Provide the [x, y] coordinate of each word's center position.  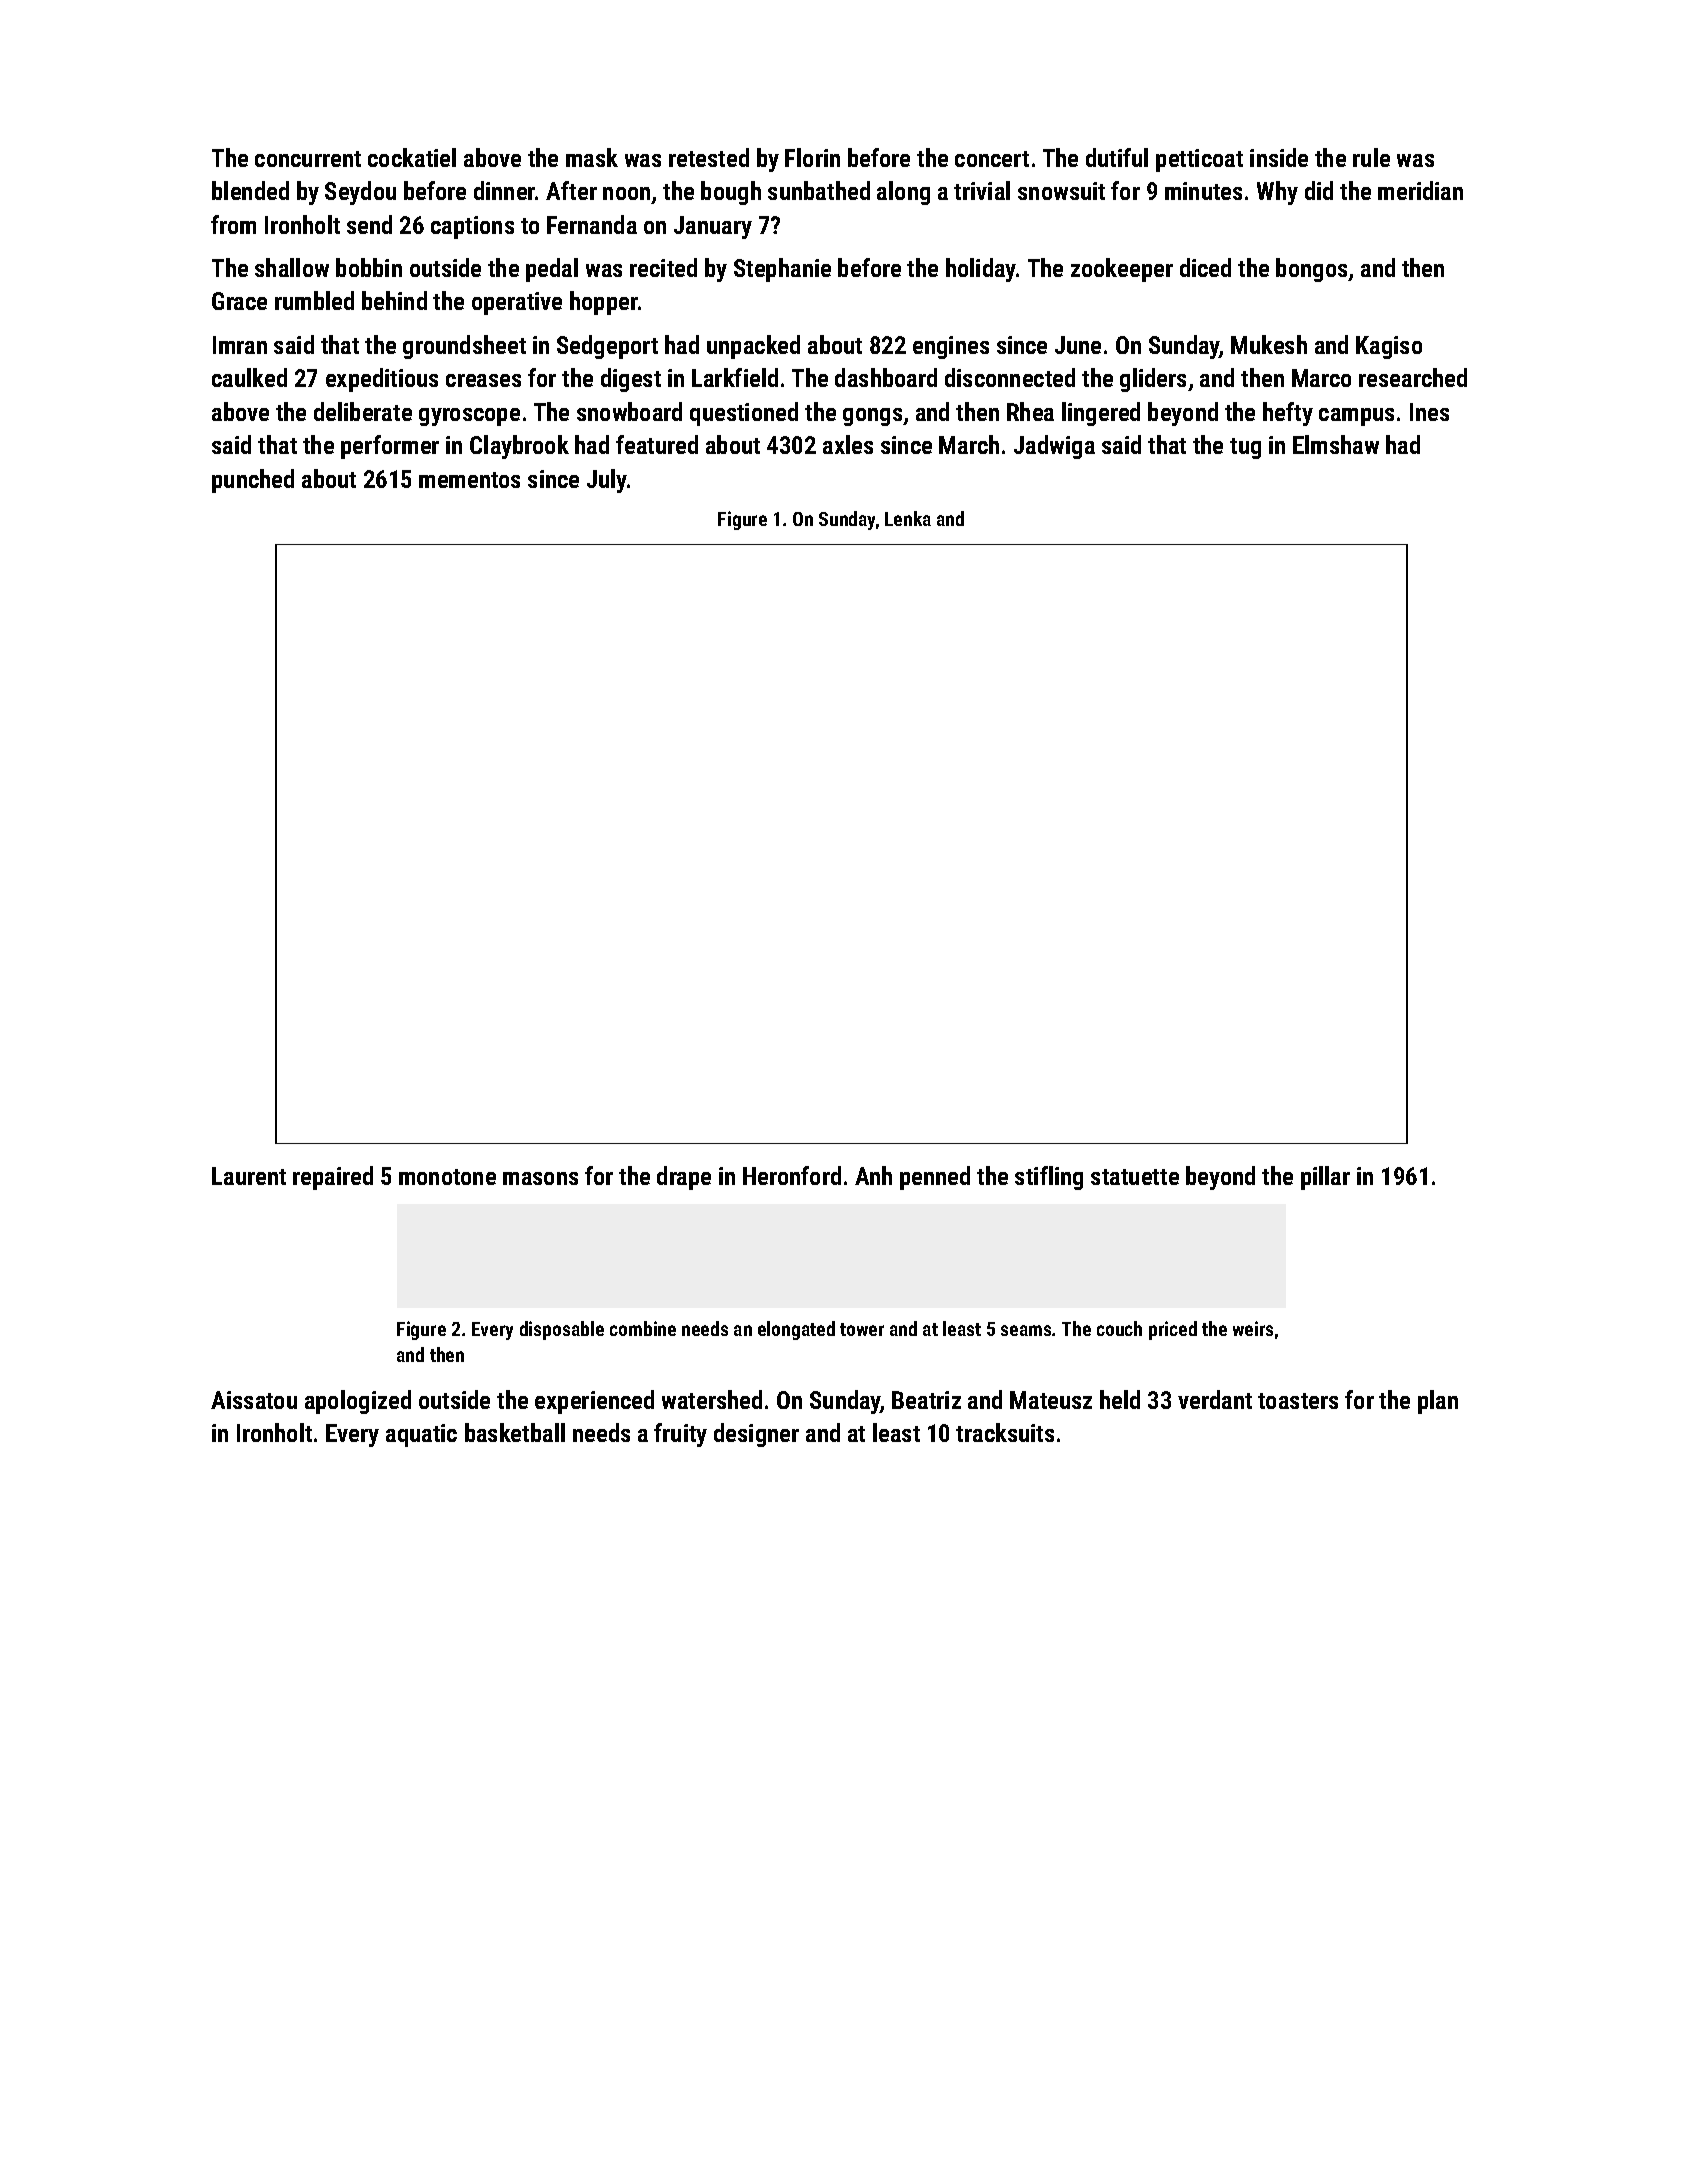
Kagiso [1389, 347]
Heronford [792, 1175]
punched [253, 481]
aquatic [421, 1435]
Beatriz [926, 1400]
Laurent [249, 1176]
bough [731, 193]
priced [1173, 1330]
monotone [447, 1177]
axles [848, 444]
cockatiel [412, 157]
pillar [1325, 1178]
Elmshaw [1336, 444]
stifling [1049, 1178]
